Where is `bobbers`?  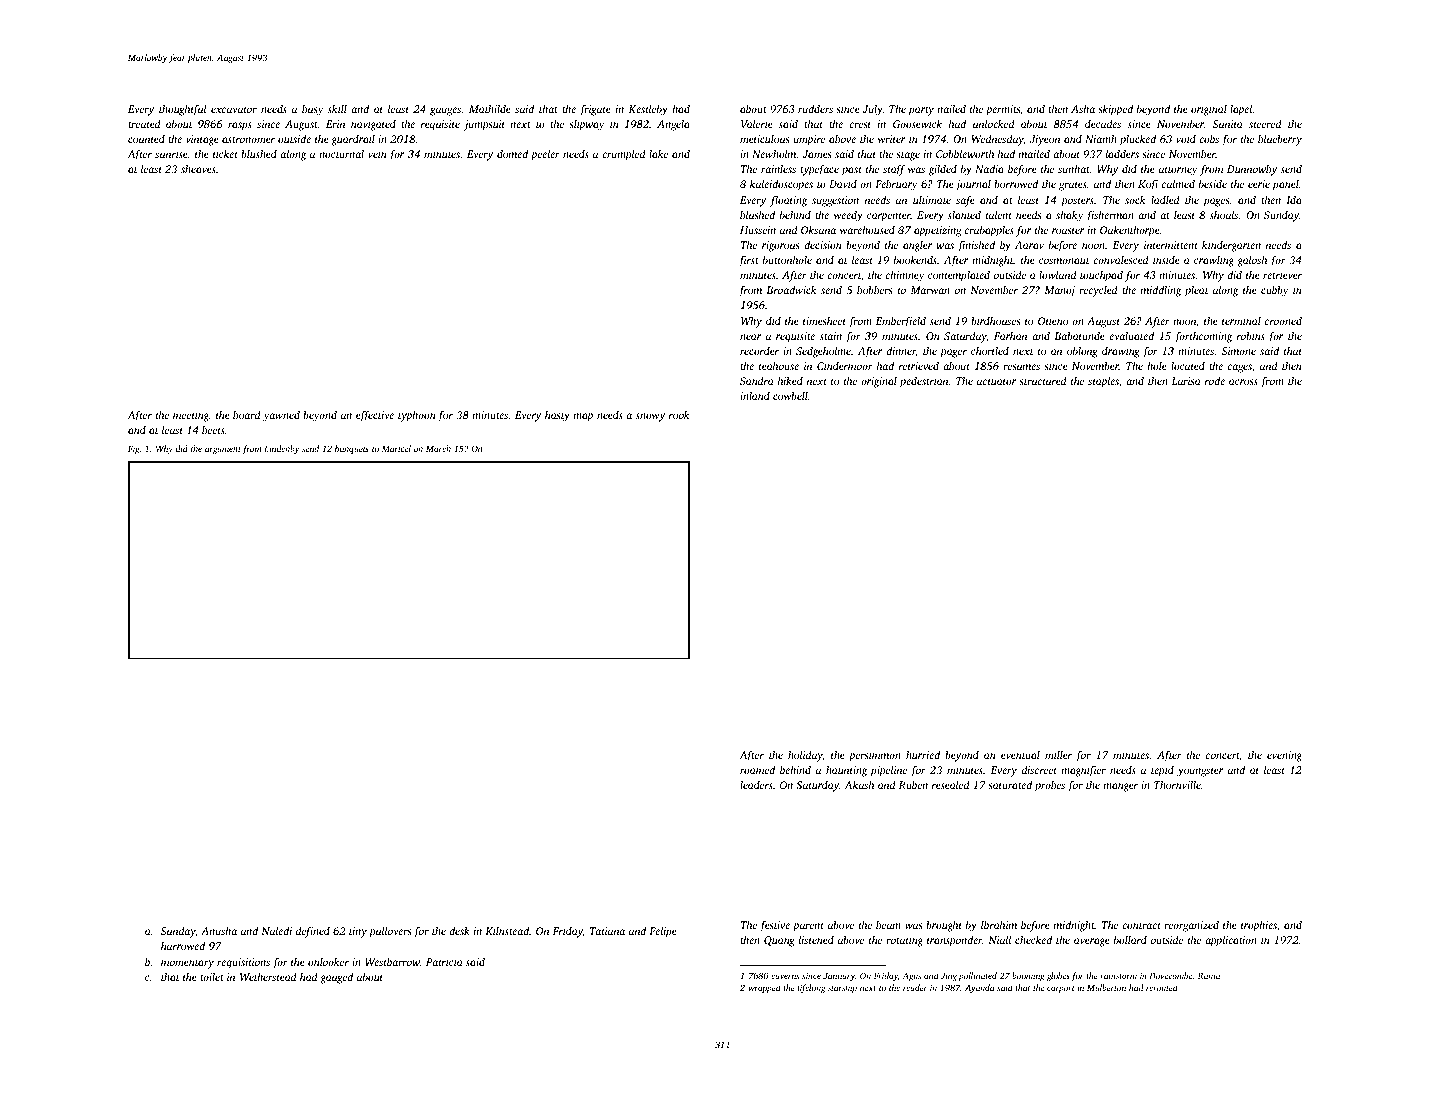 bobbers is located at coordinates (874, 289).
